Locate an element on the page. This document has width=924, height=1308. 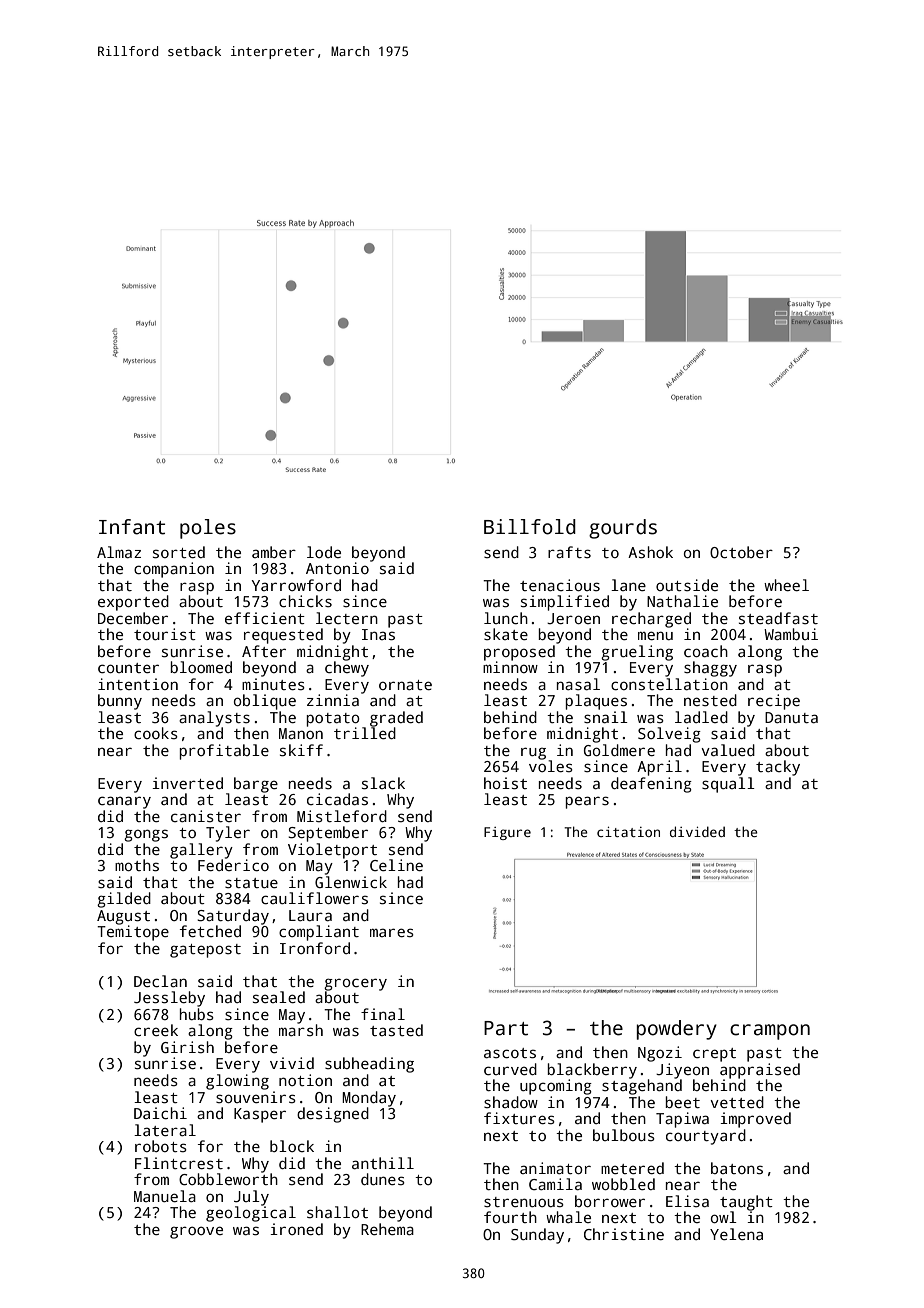
anthill is located at coordinates (383, 1163).
